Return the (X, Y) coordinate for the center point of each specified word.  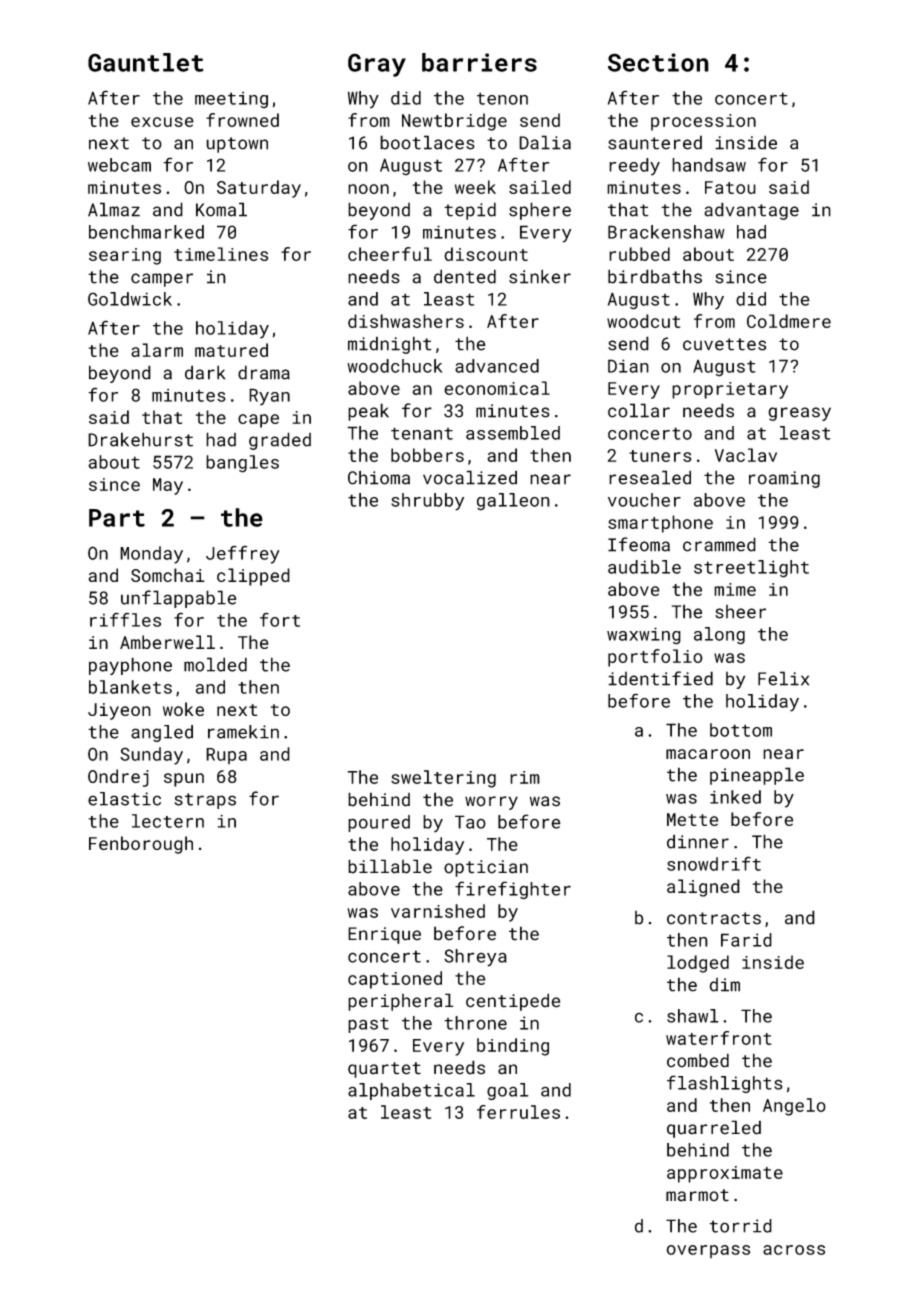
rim (525, 777)
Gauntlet (146, 62)
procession (703, 122)
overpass (708, 1251)
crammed (719, 544)
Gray (377, 65)
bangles (242, 464)
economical (497, 388)
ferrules (518, 1112)
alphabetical (411, 1091)
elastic (124, 799)
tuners (660, 456)
